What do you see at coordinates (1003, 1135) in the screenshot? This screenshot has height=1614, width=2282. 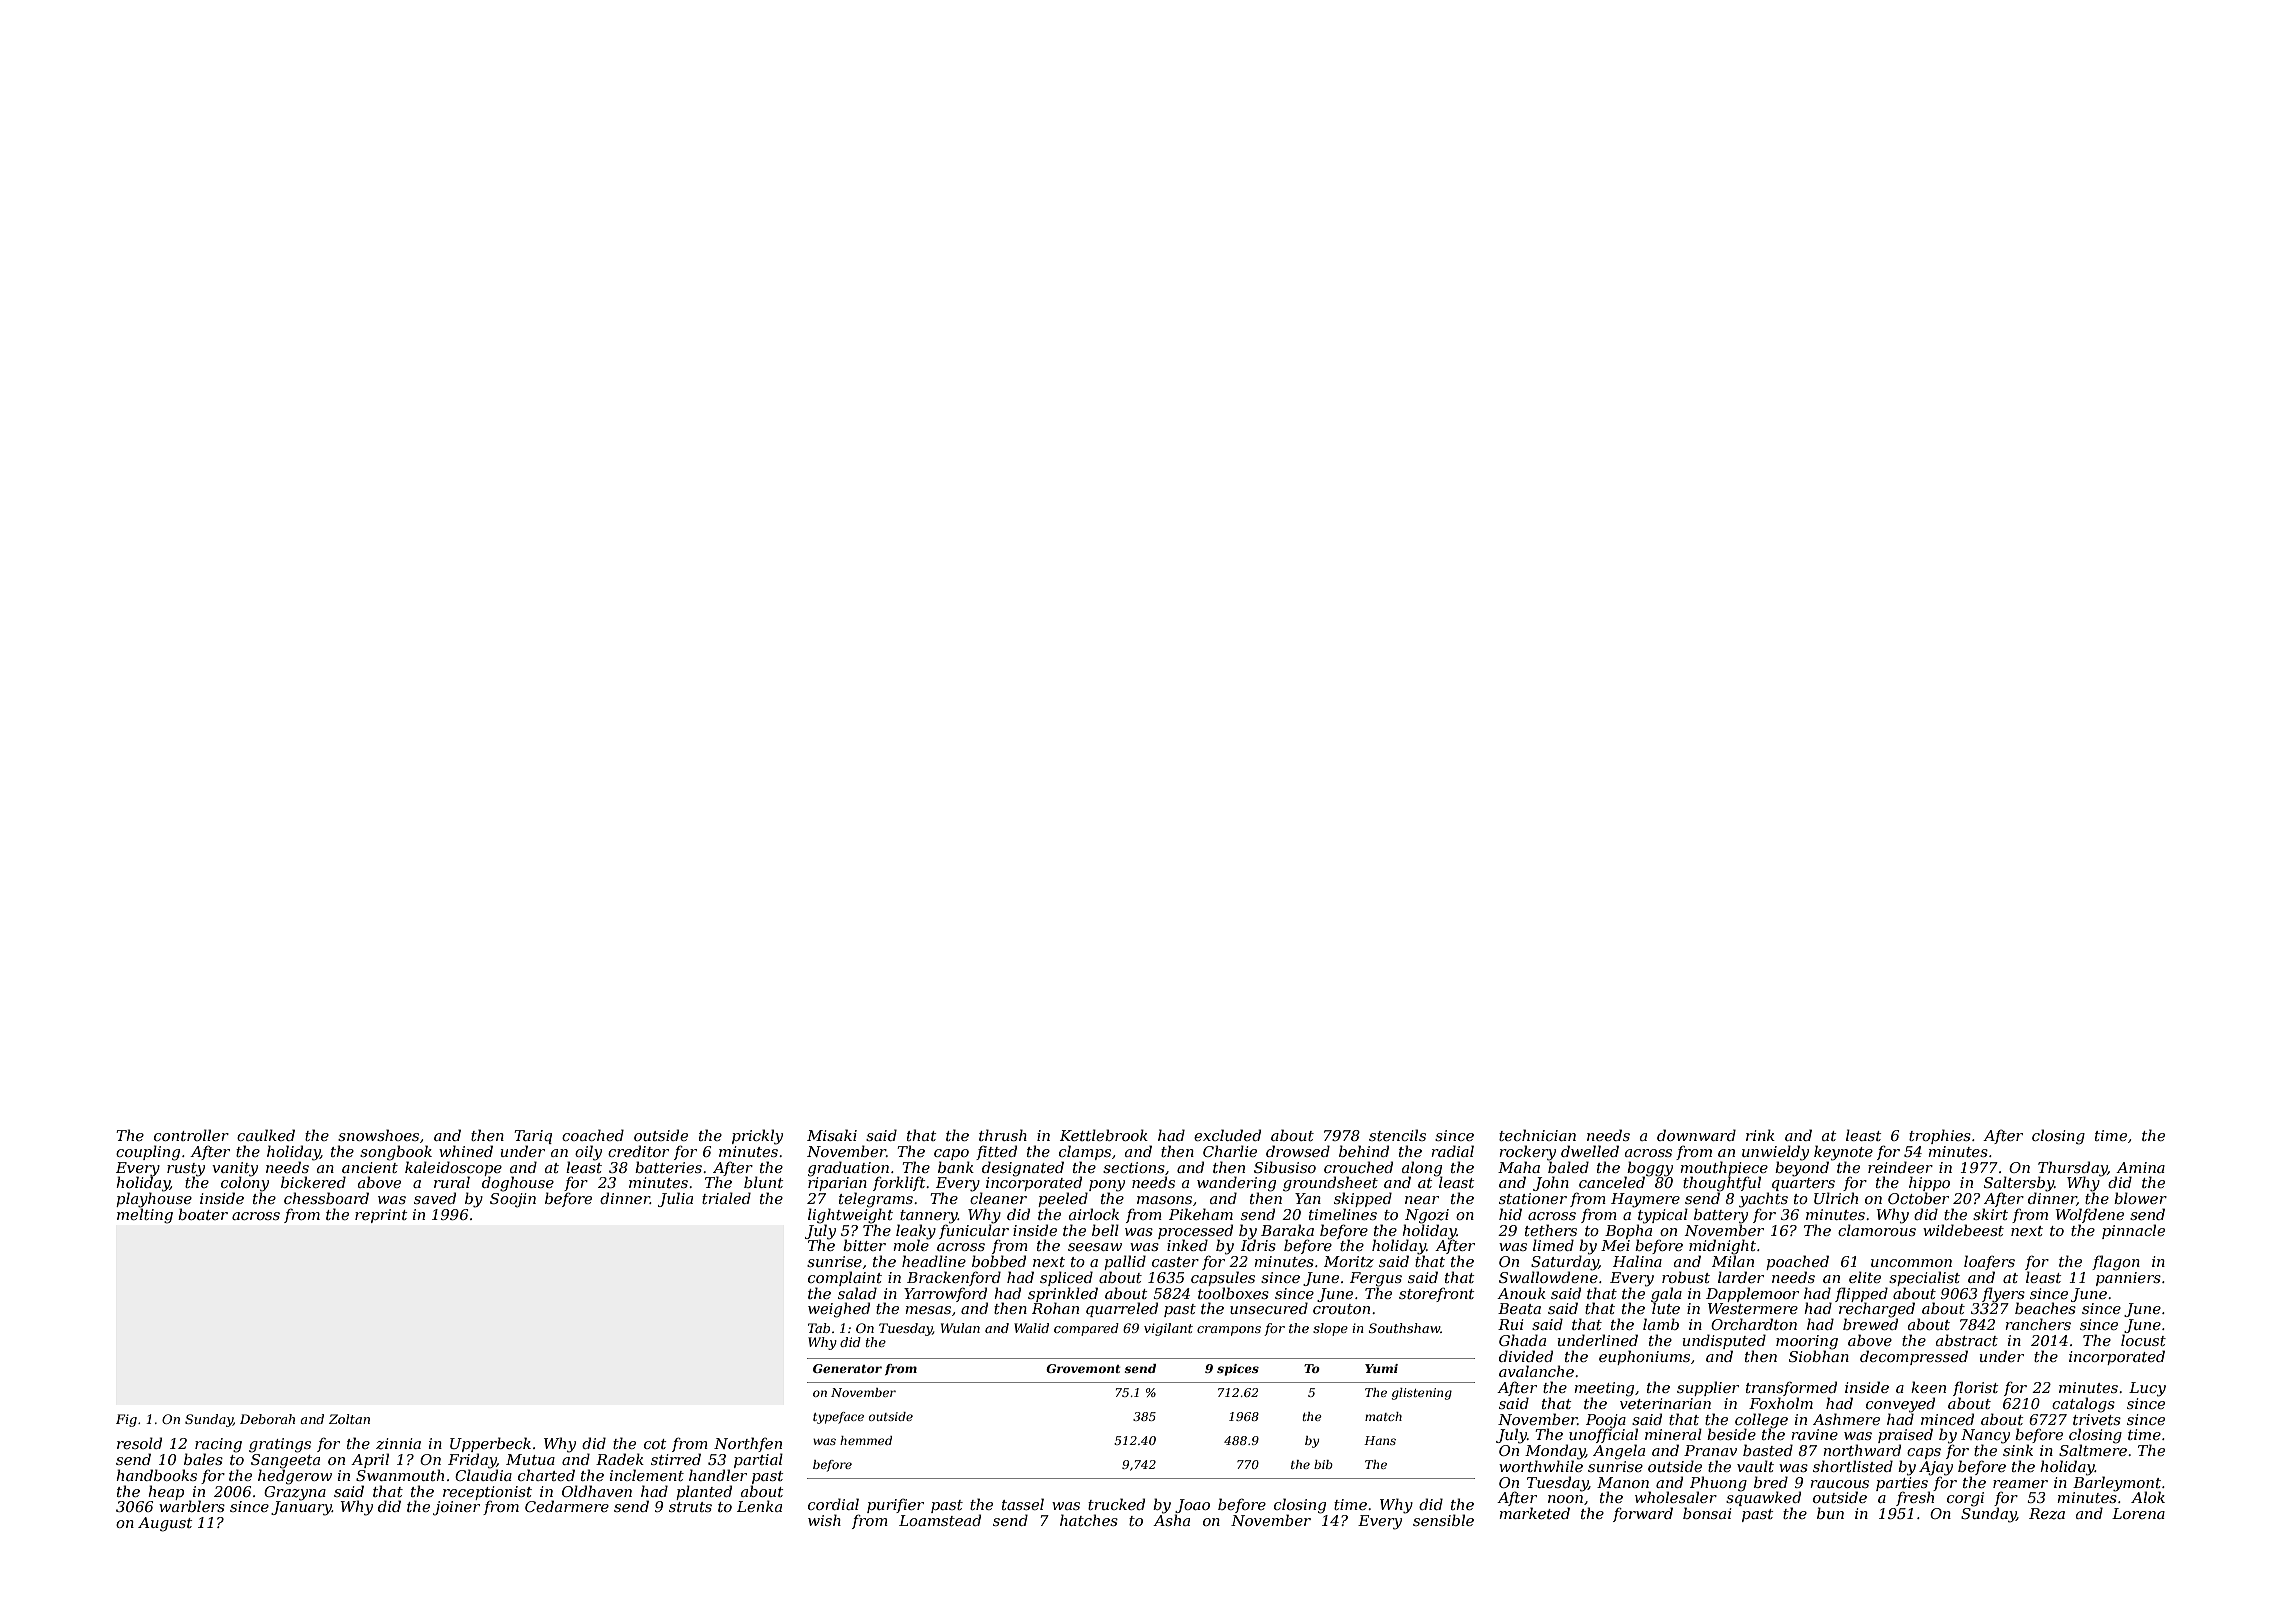 I see `thrush` at bounding box center [1003, 1135].
